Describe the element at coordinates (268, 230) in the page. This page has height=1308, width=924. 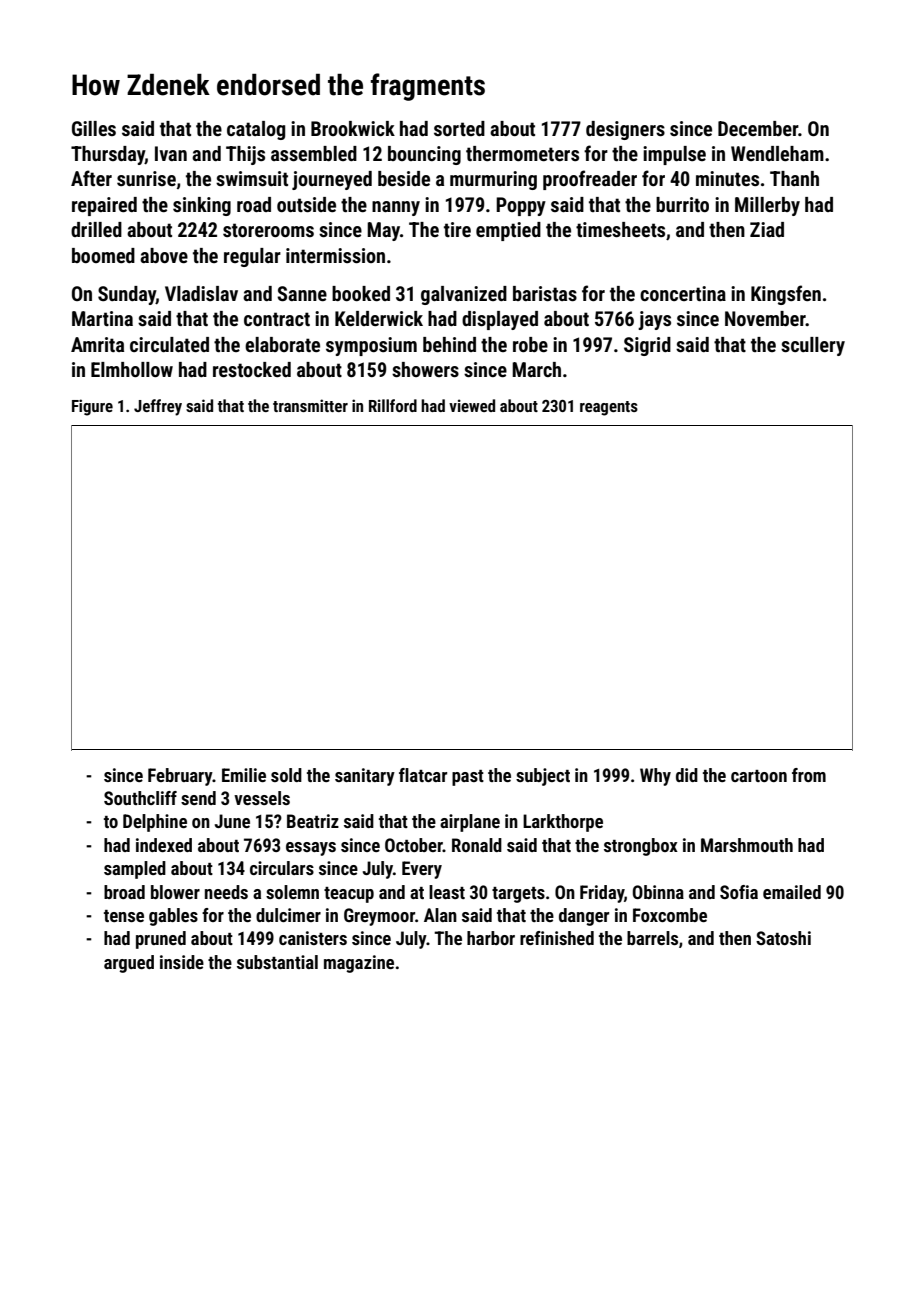
I see `storerooms` at that location.
